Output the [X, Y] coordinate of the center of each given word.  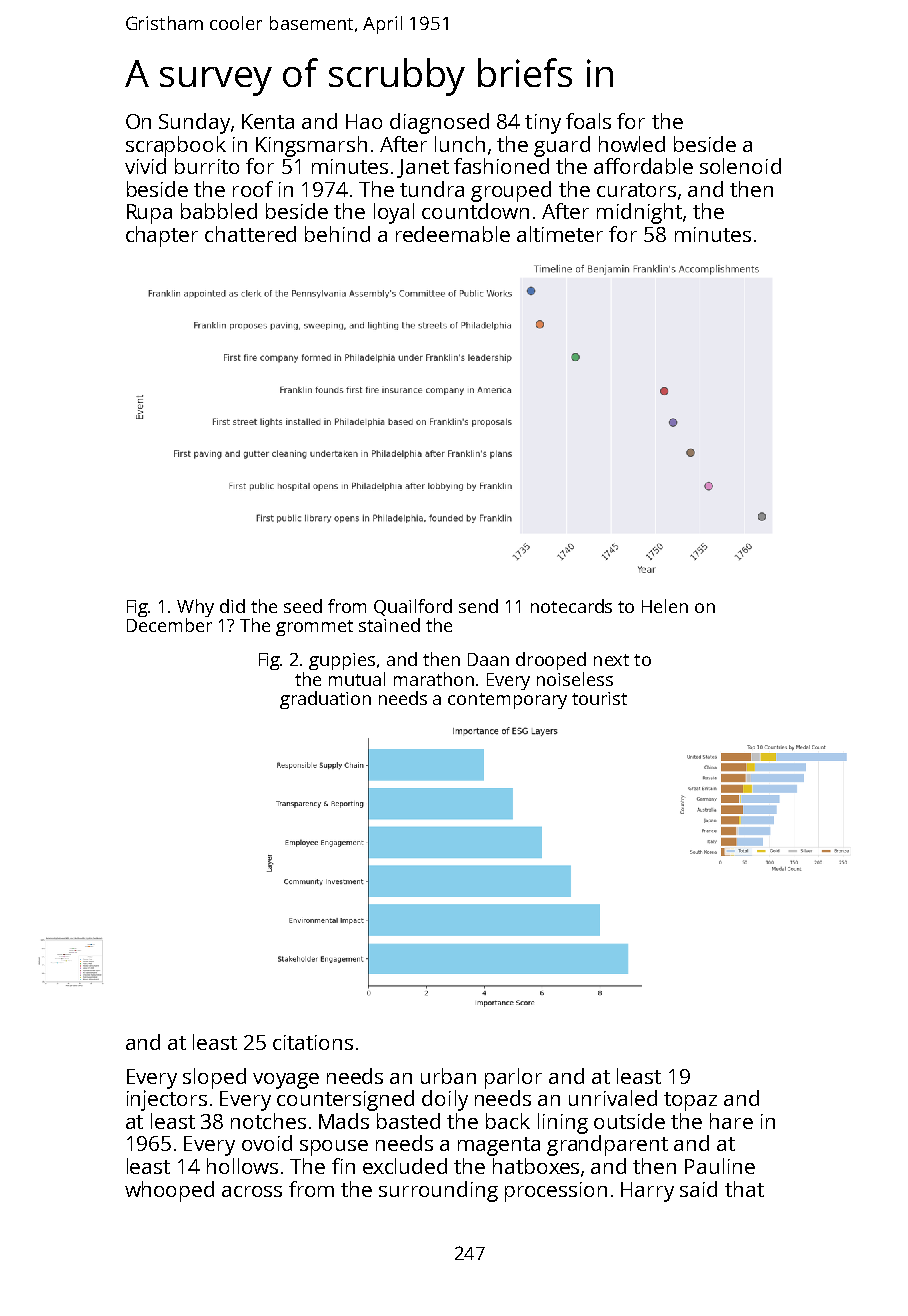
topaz [690, 1101]
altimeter [560, 234]
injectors [167, 1100]
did [232, 606]
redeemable [453, 234]
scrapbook [176, 146]
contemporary [507, 701]
